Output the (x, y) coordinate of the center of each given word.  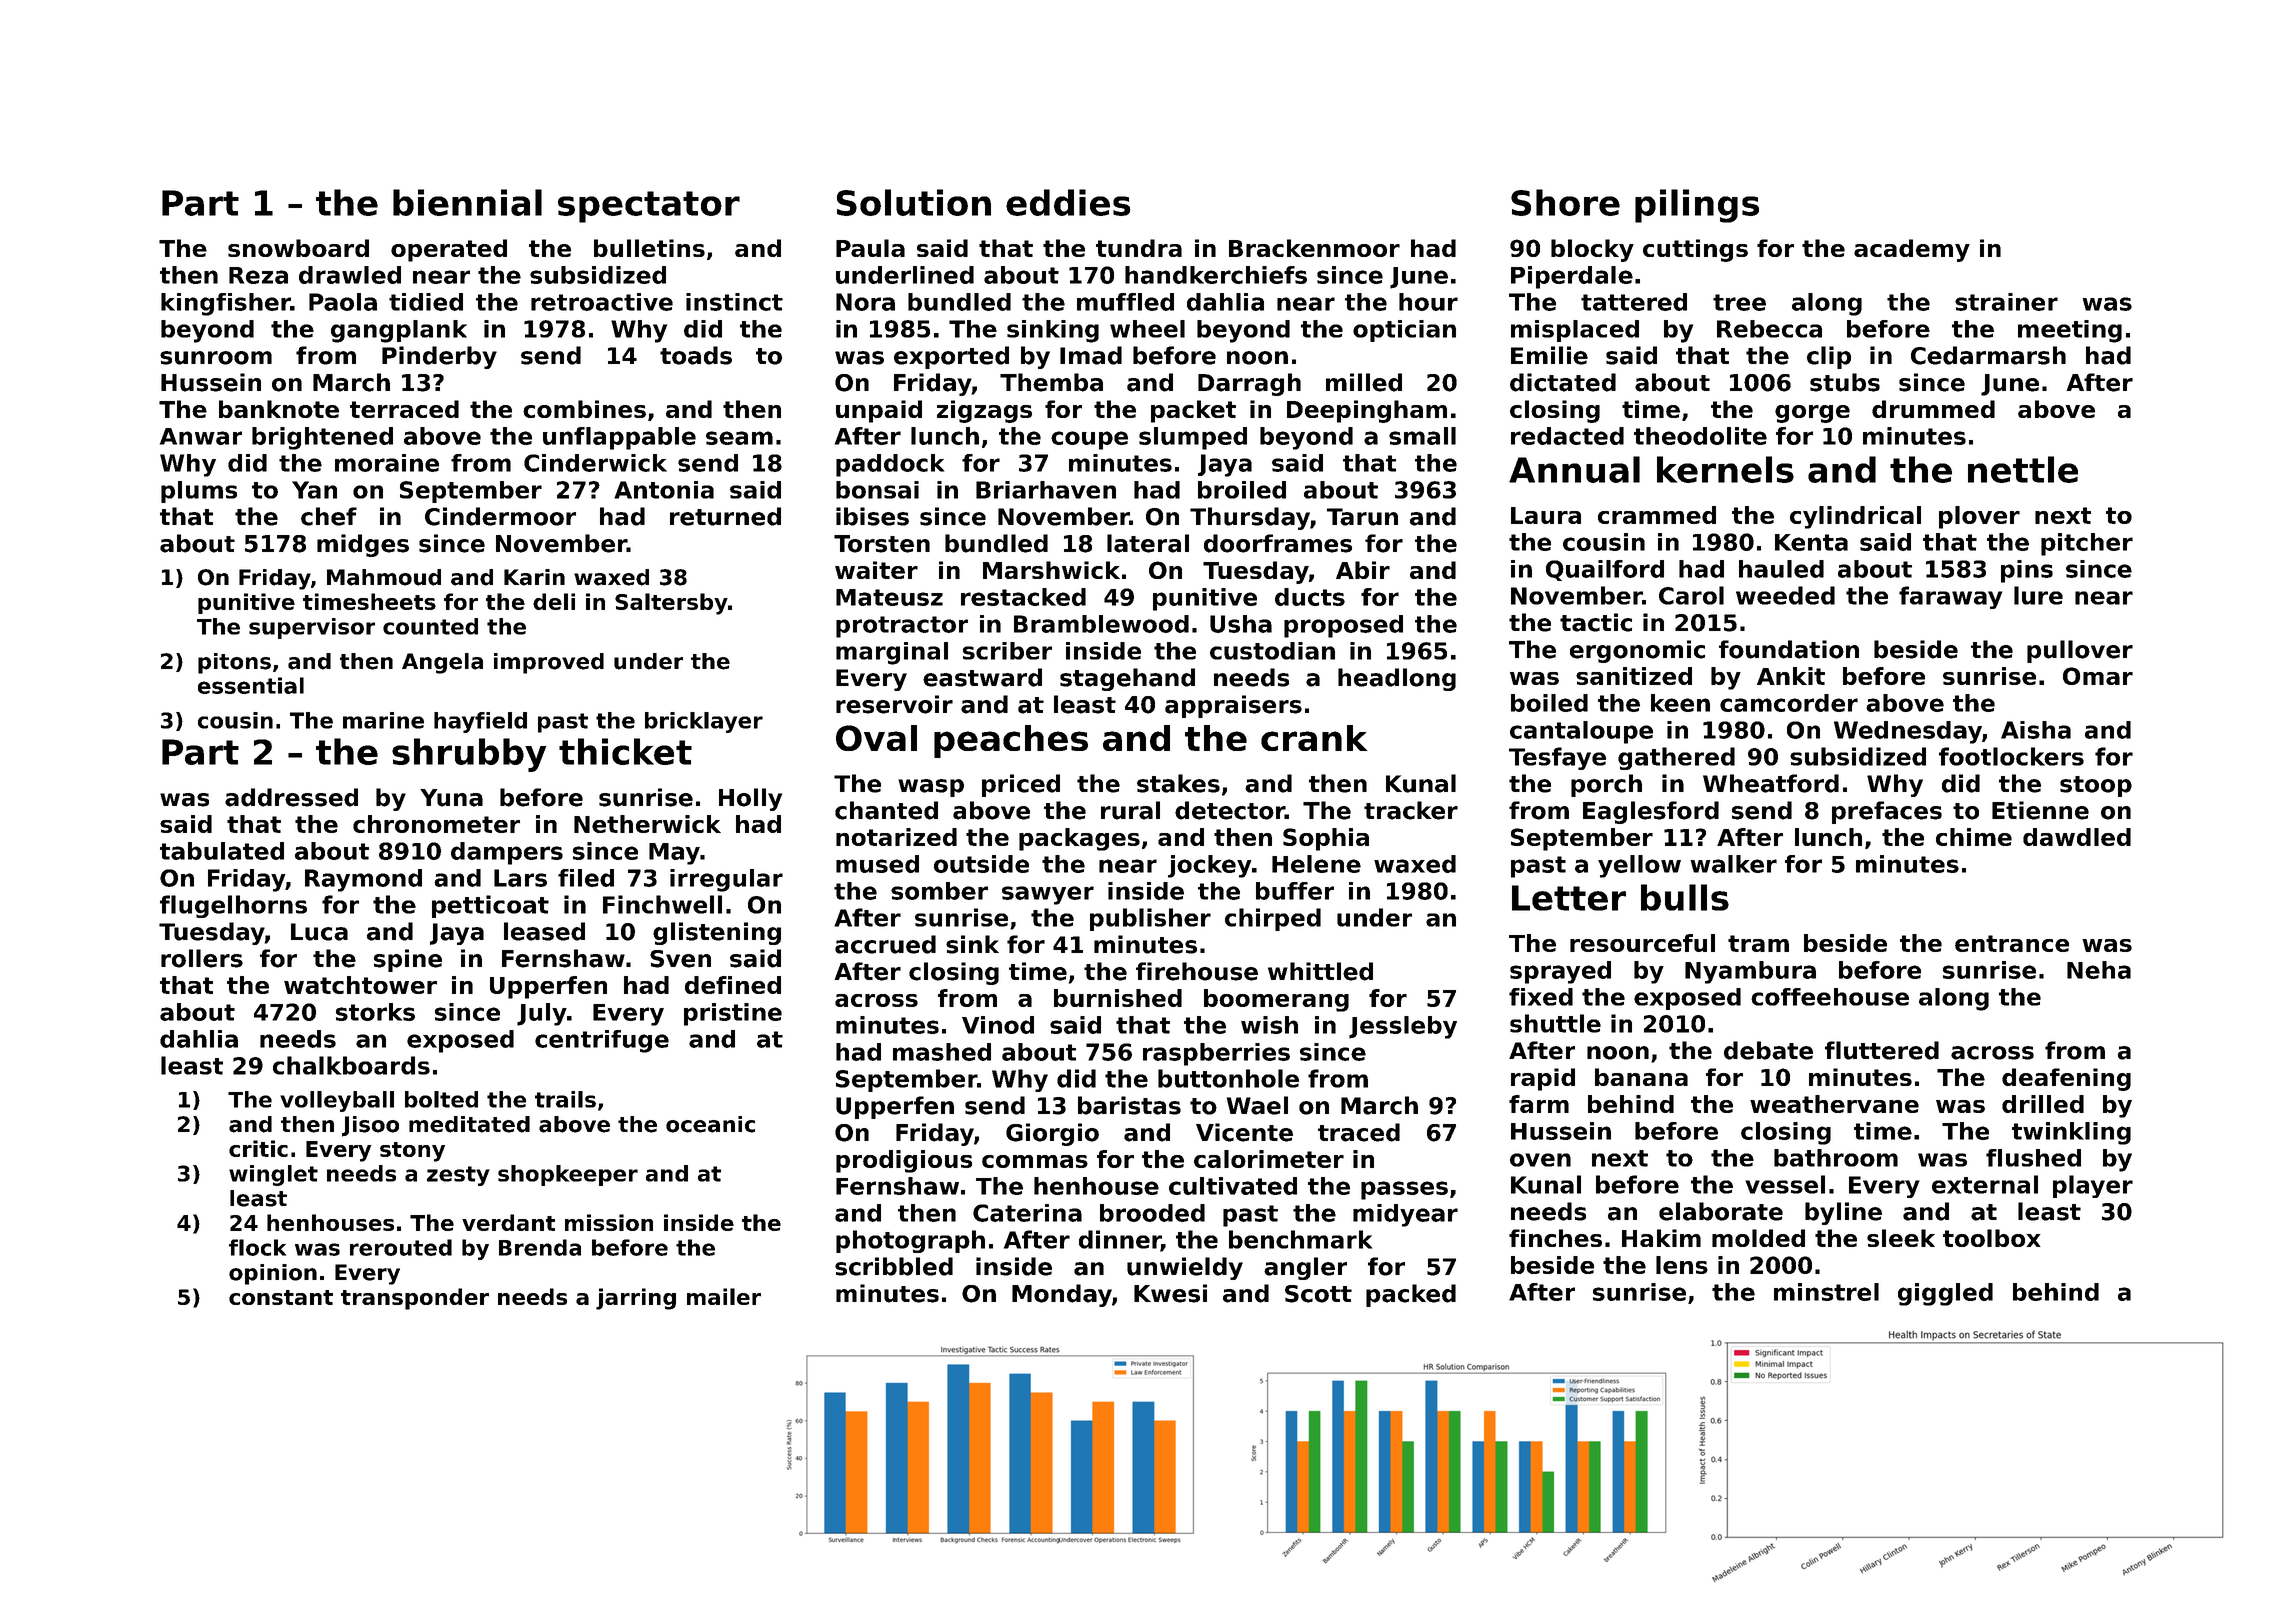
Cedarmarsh (1988, 355)
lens (1682, 1265)
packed (1411, 1295)
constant (281, 1297)
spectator (649, 207)
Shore (1565, 202)
